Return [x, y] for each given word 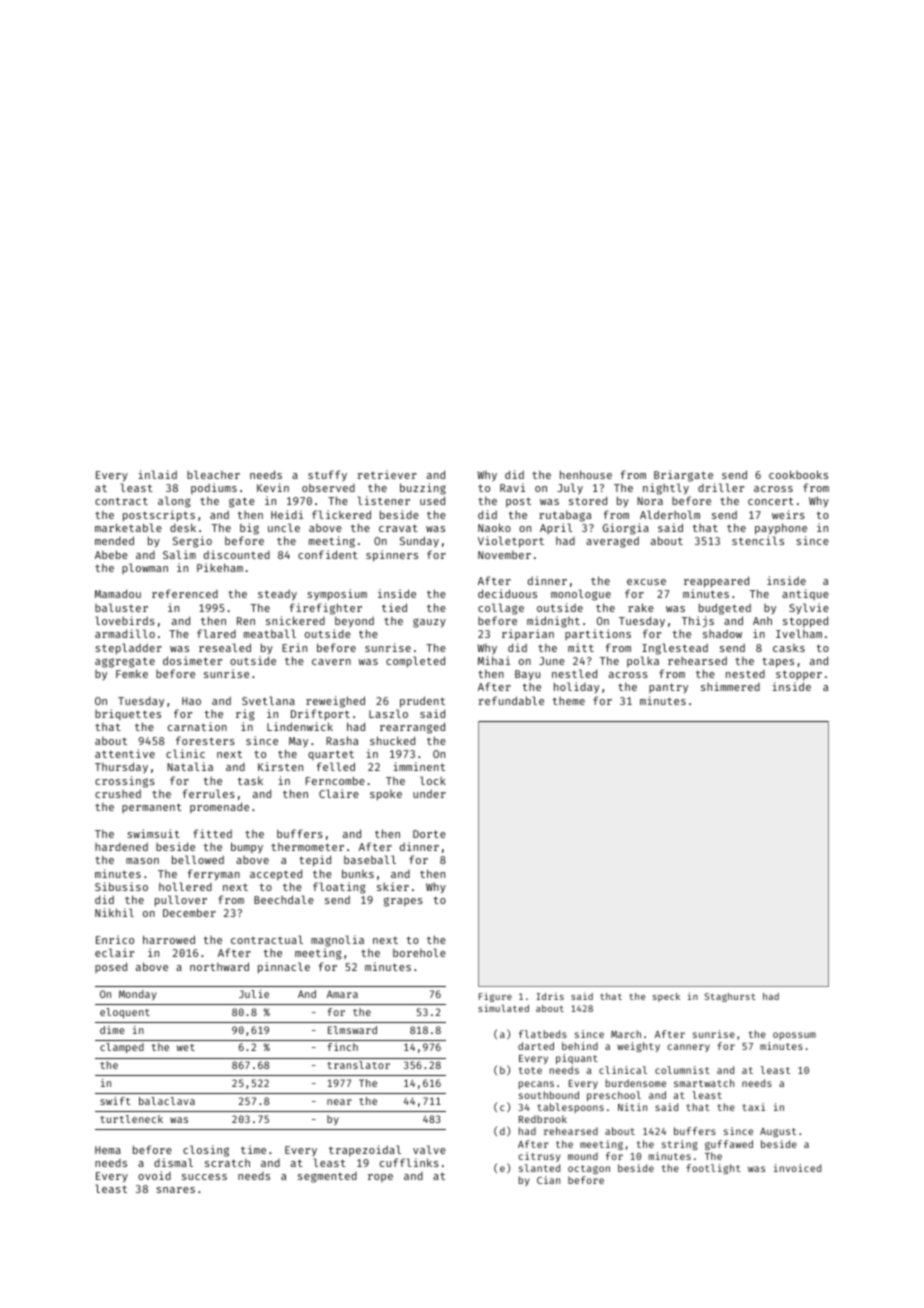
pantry [668, 688]
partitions [598, 634]
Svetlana [268, 700]
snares [175, 1190]
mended [114, 540]
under [429, 794]
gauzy [429, 623]
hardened [121, 847]
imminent [419, 766]
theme [568, 701]
